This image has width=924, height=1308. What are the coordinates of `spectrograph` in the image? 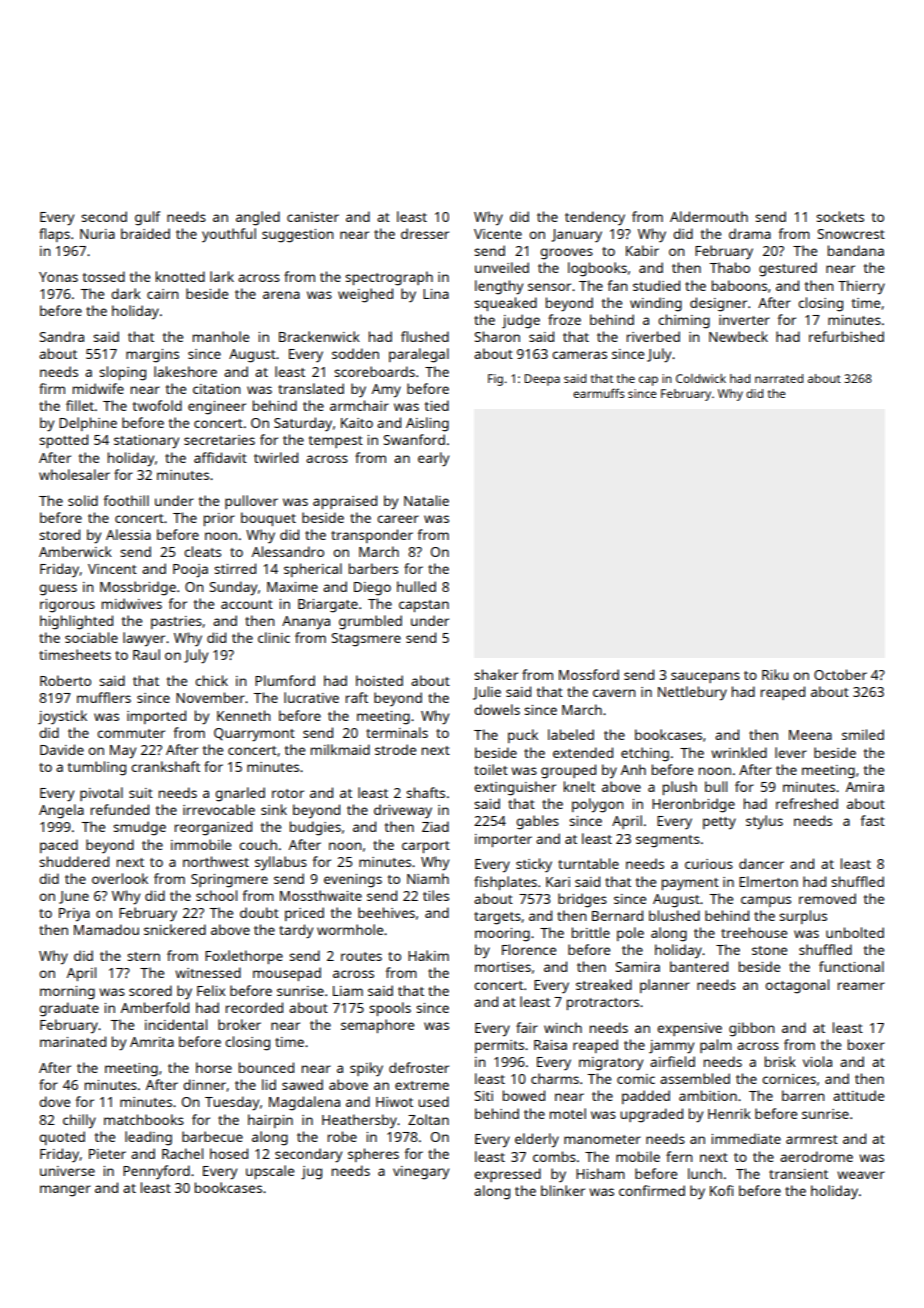 It's located at (389, 278).
